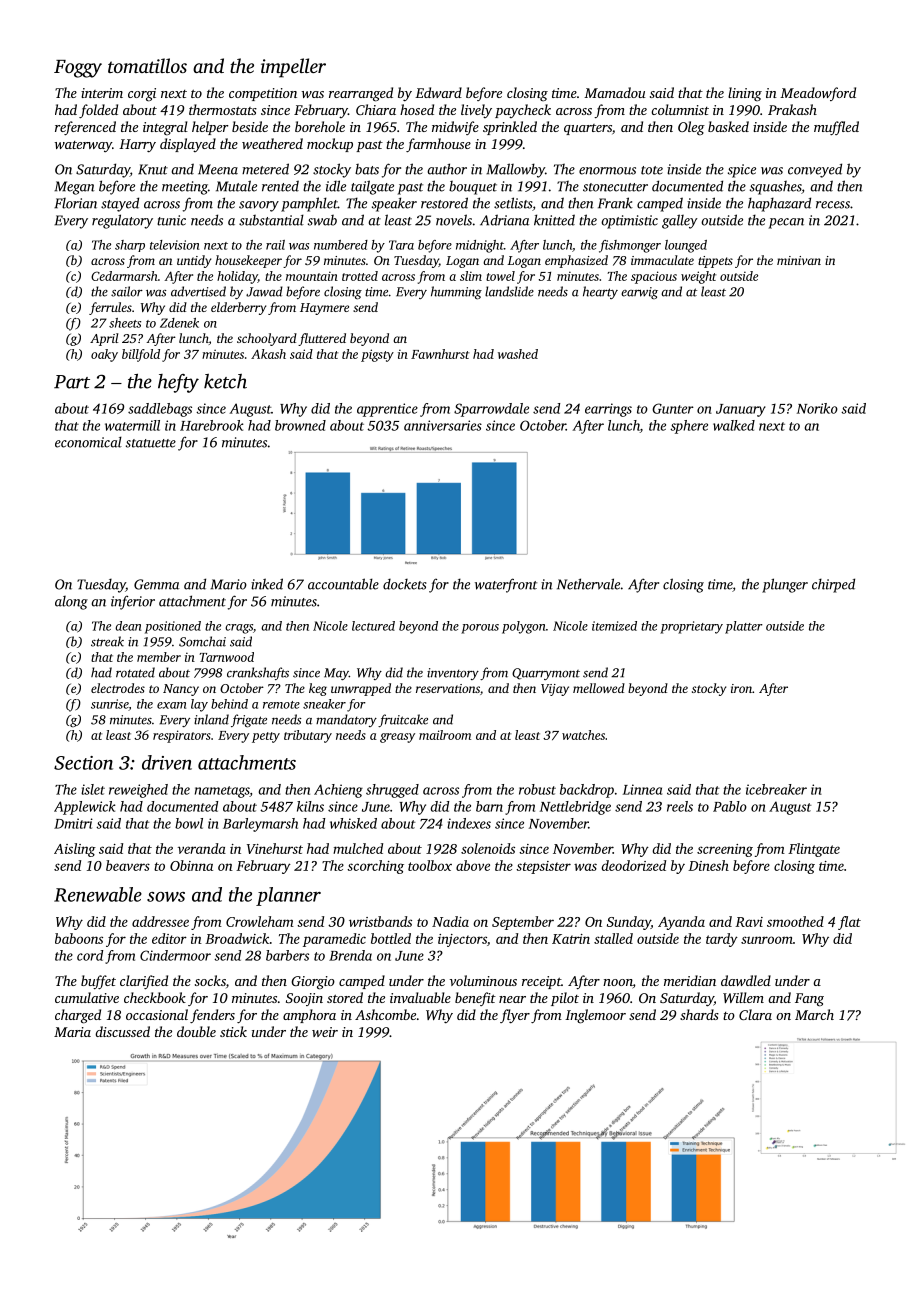  Describe the element at coordinates (817, 408) in the page. I see `Noriko` at that location.
